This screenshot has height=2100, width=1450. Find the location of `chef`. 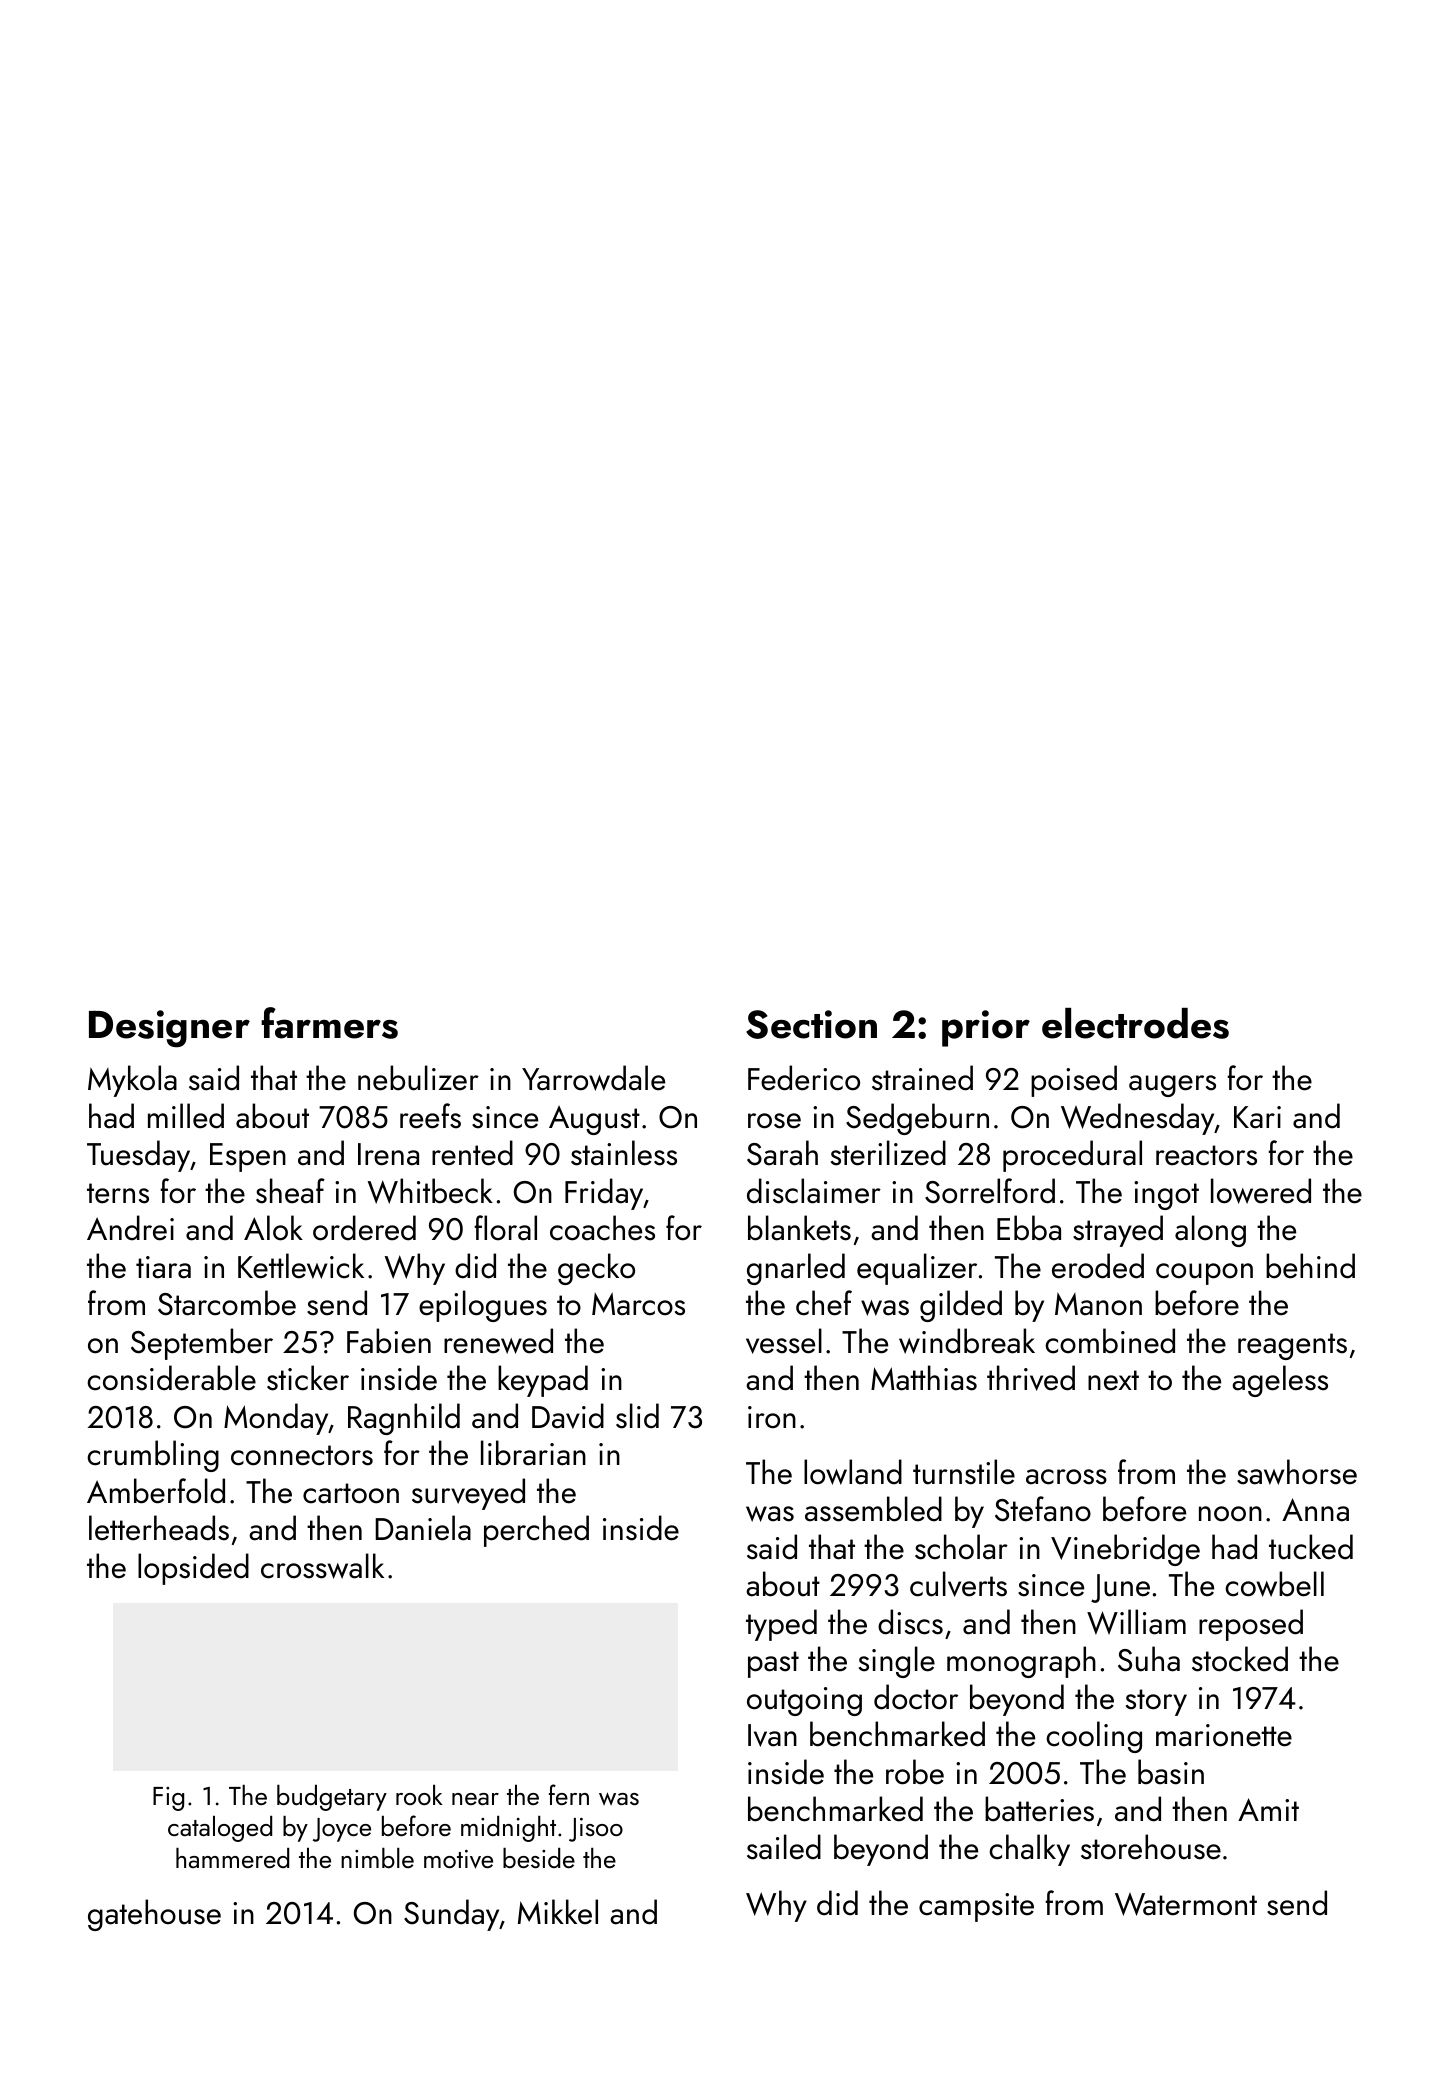

chef is located at coordinates (824, 1303).
